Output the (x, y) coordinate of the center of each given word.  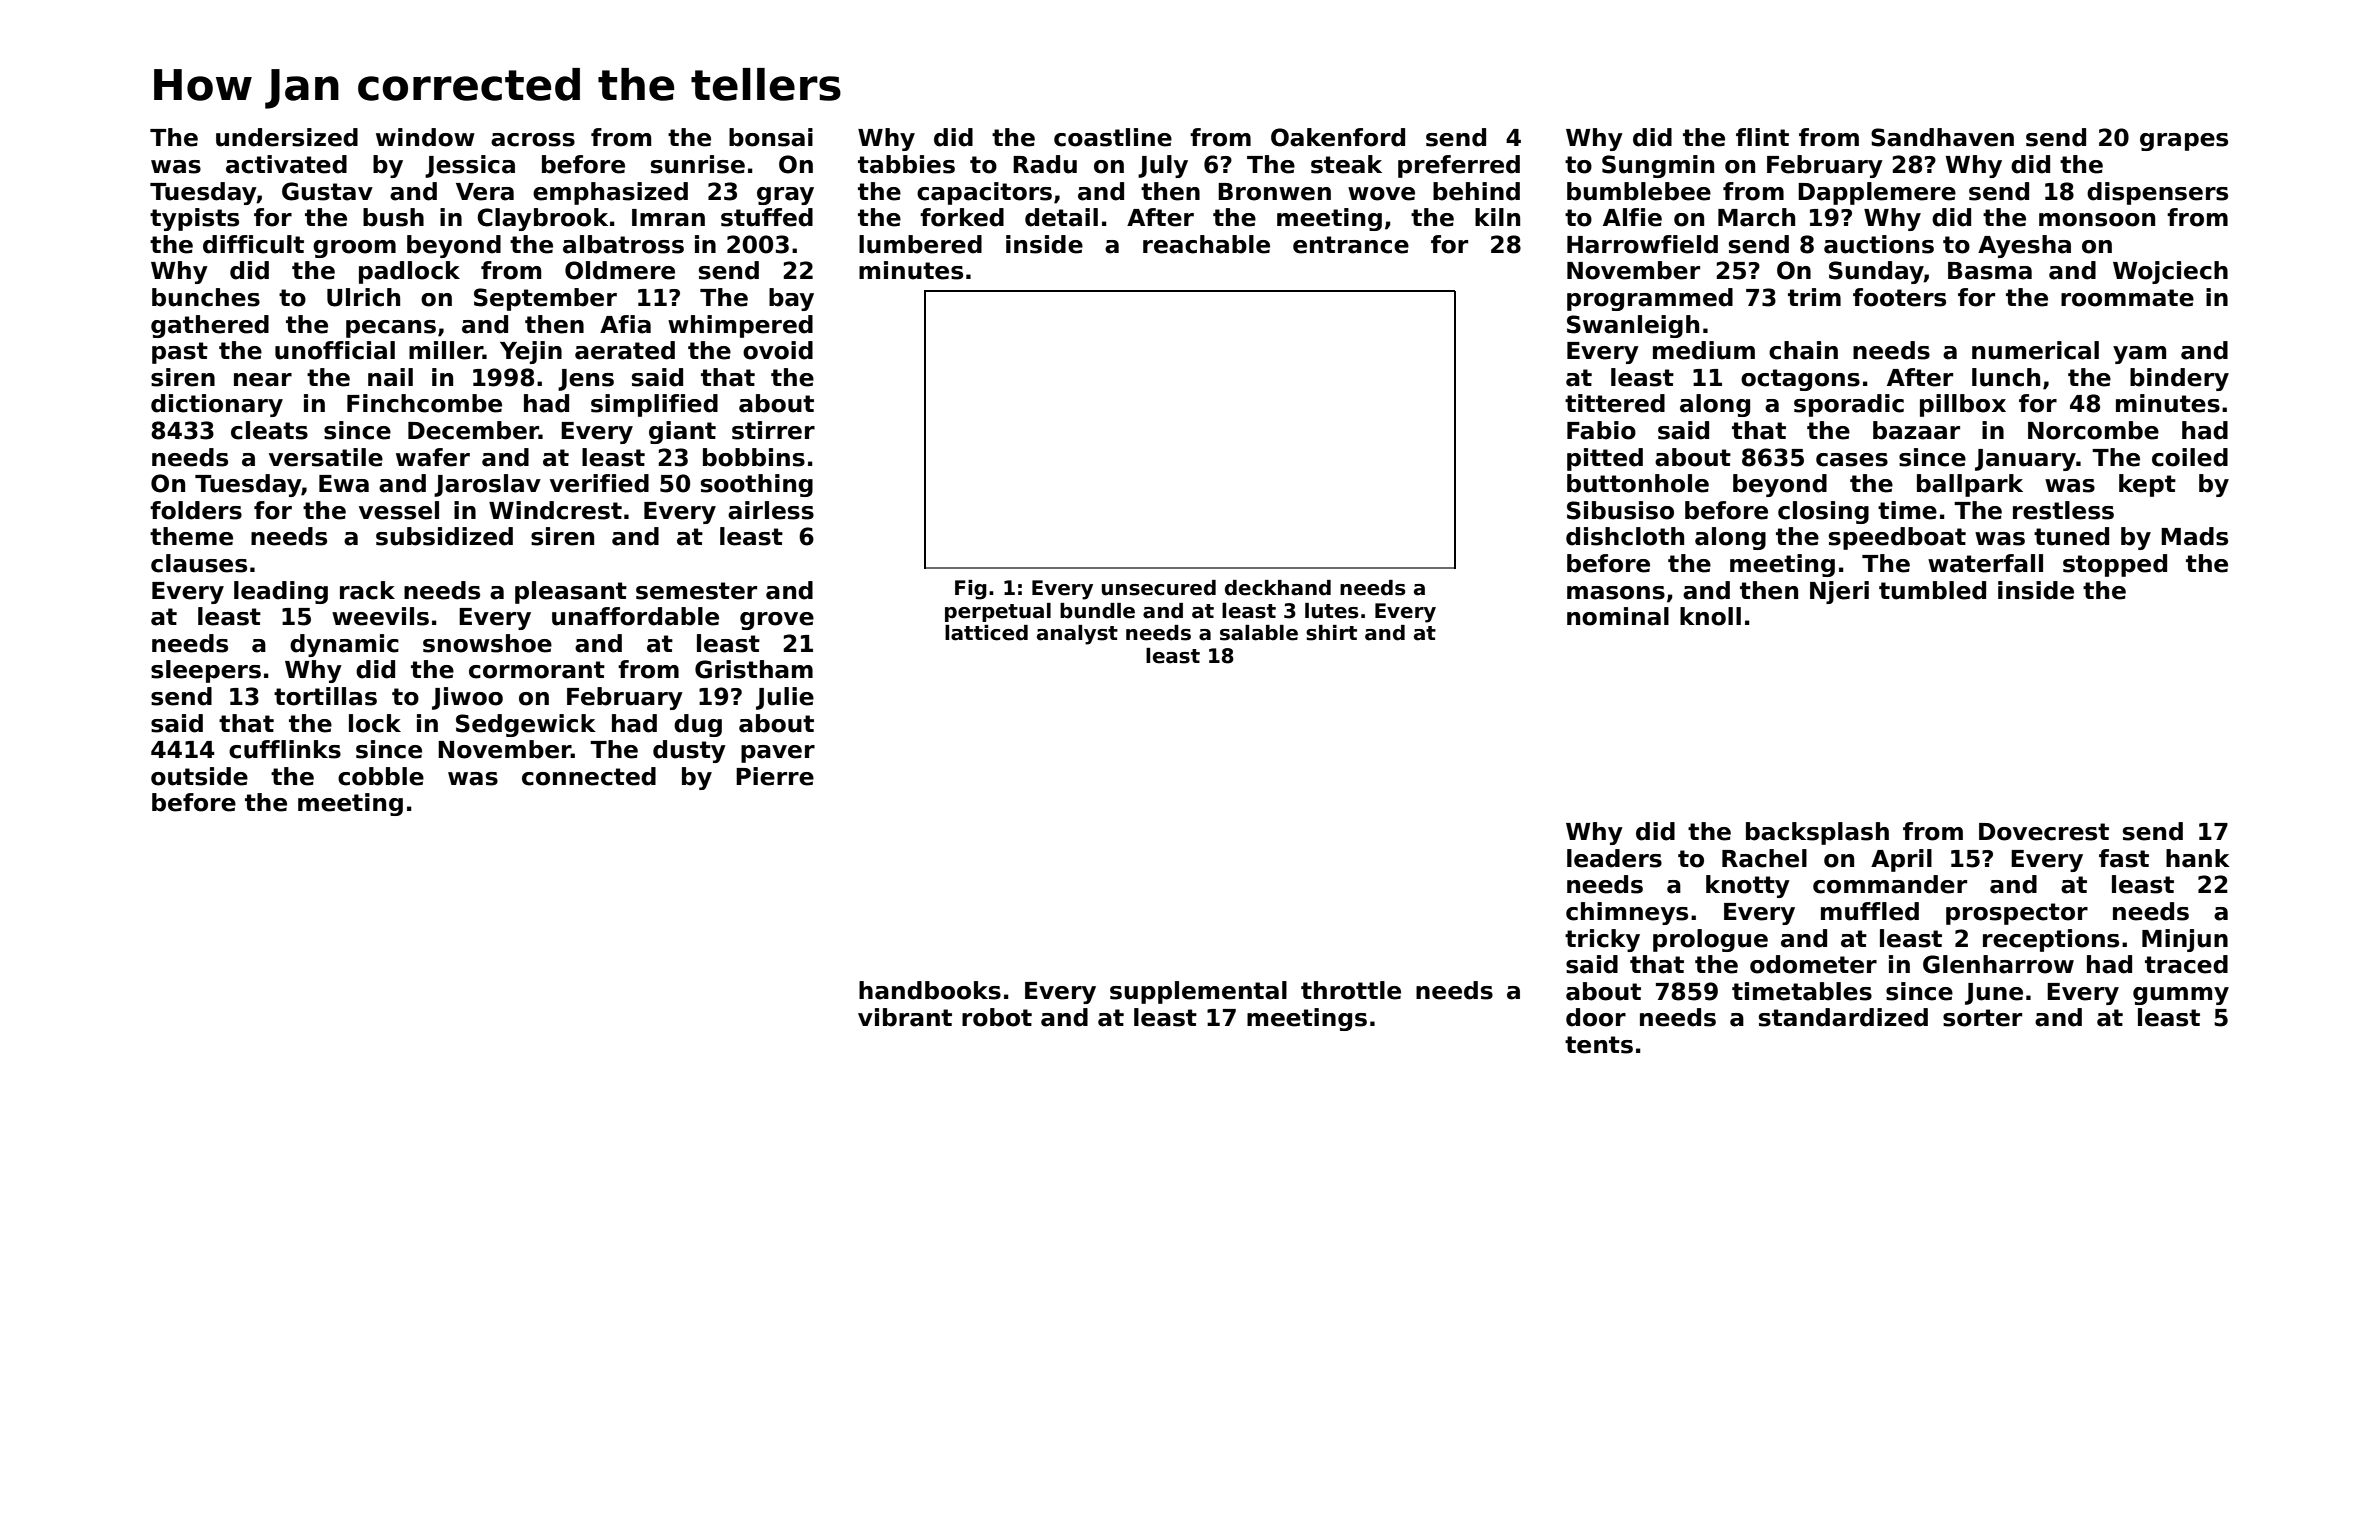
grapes (2184, 142)
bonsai (771, 137)
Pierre (775, 776)
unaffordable (635, 616)
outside (199, 776)
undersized (287, 137)
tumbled (1932, 590)
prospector (2017, 914)
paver (778, 754)
